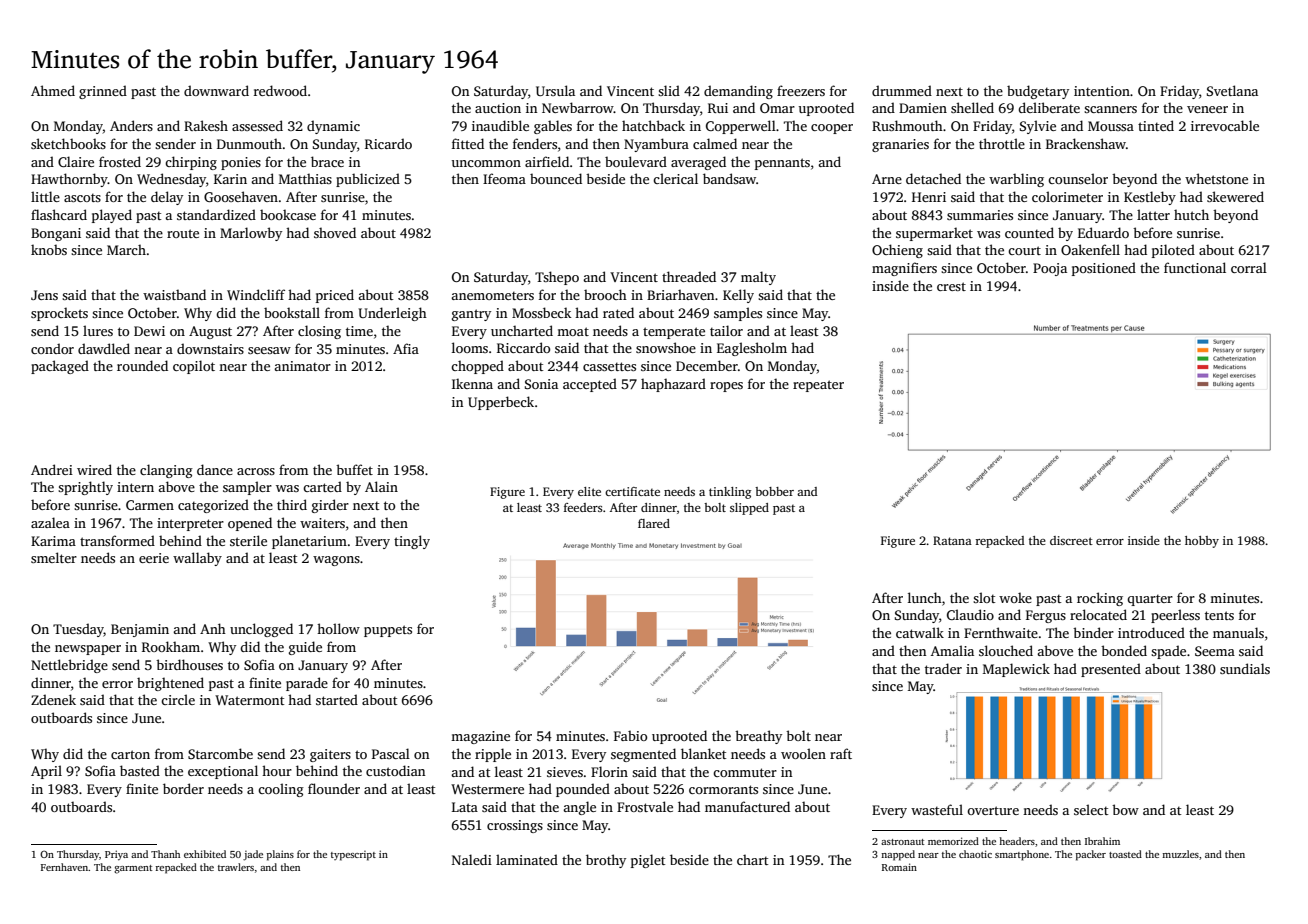 The image size is (1308, 924). I want to click on Tshepo, so click(557, 278).
